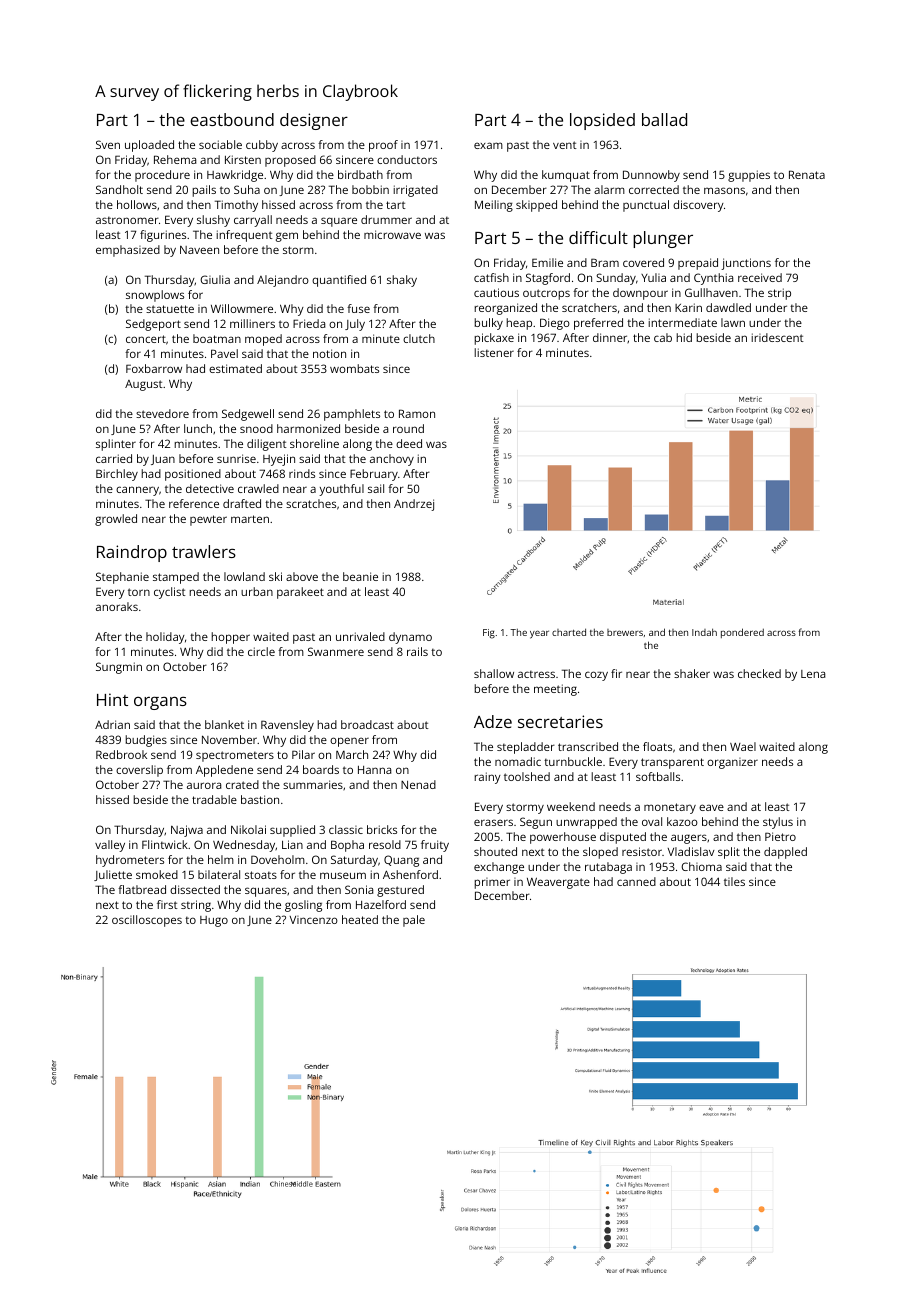 The width and height of the document is (924, 1314). What do you see at coordinates (116, 445) in the document?
I see `splinter` at bounding box center [116, 445].
